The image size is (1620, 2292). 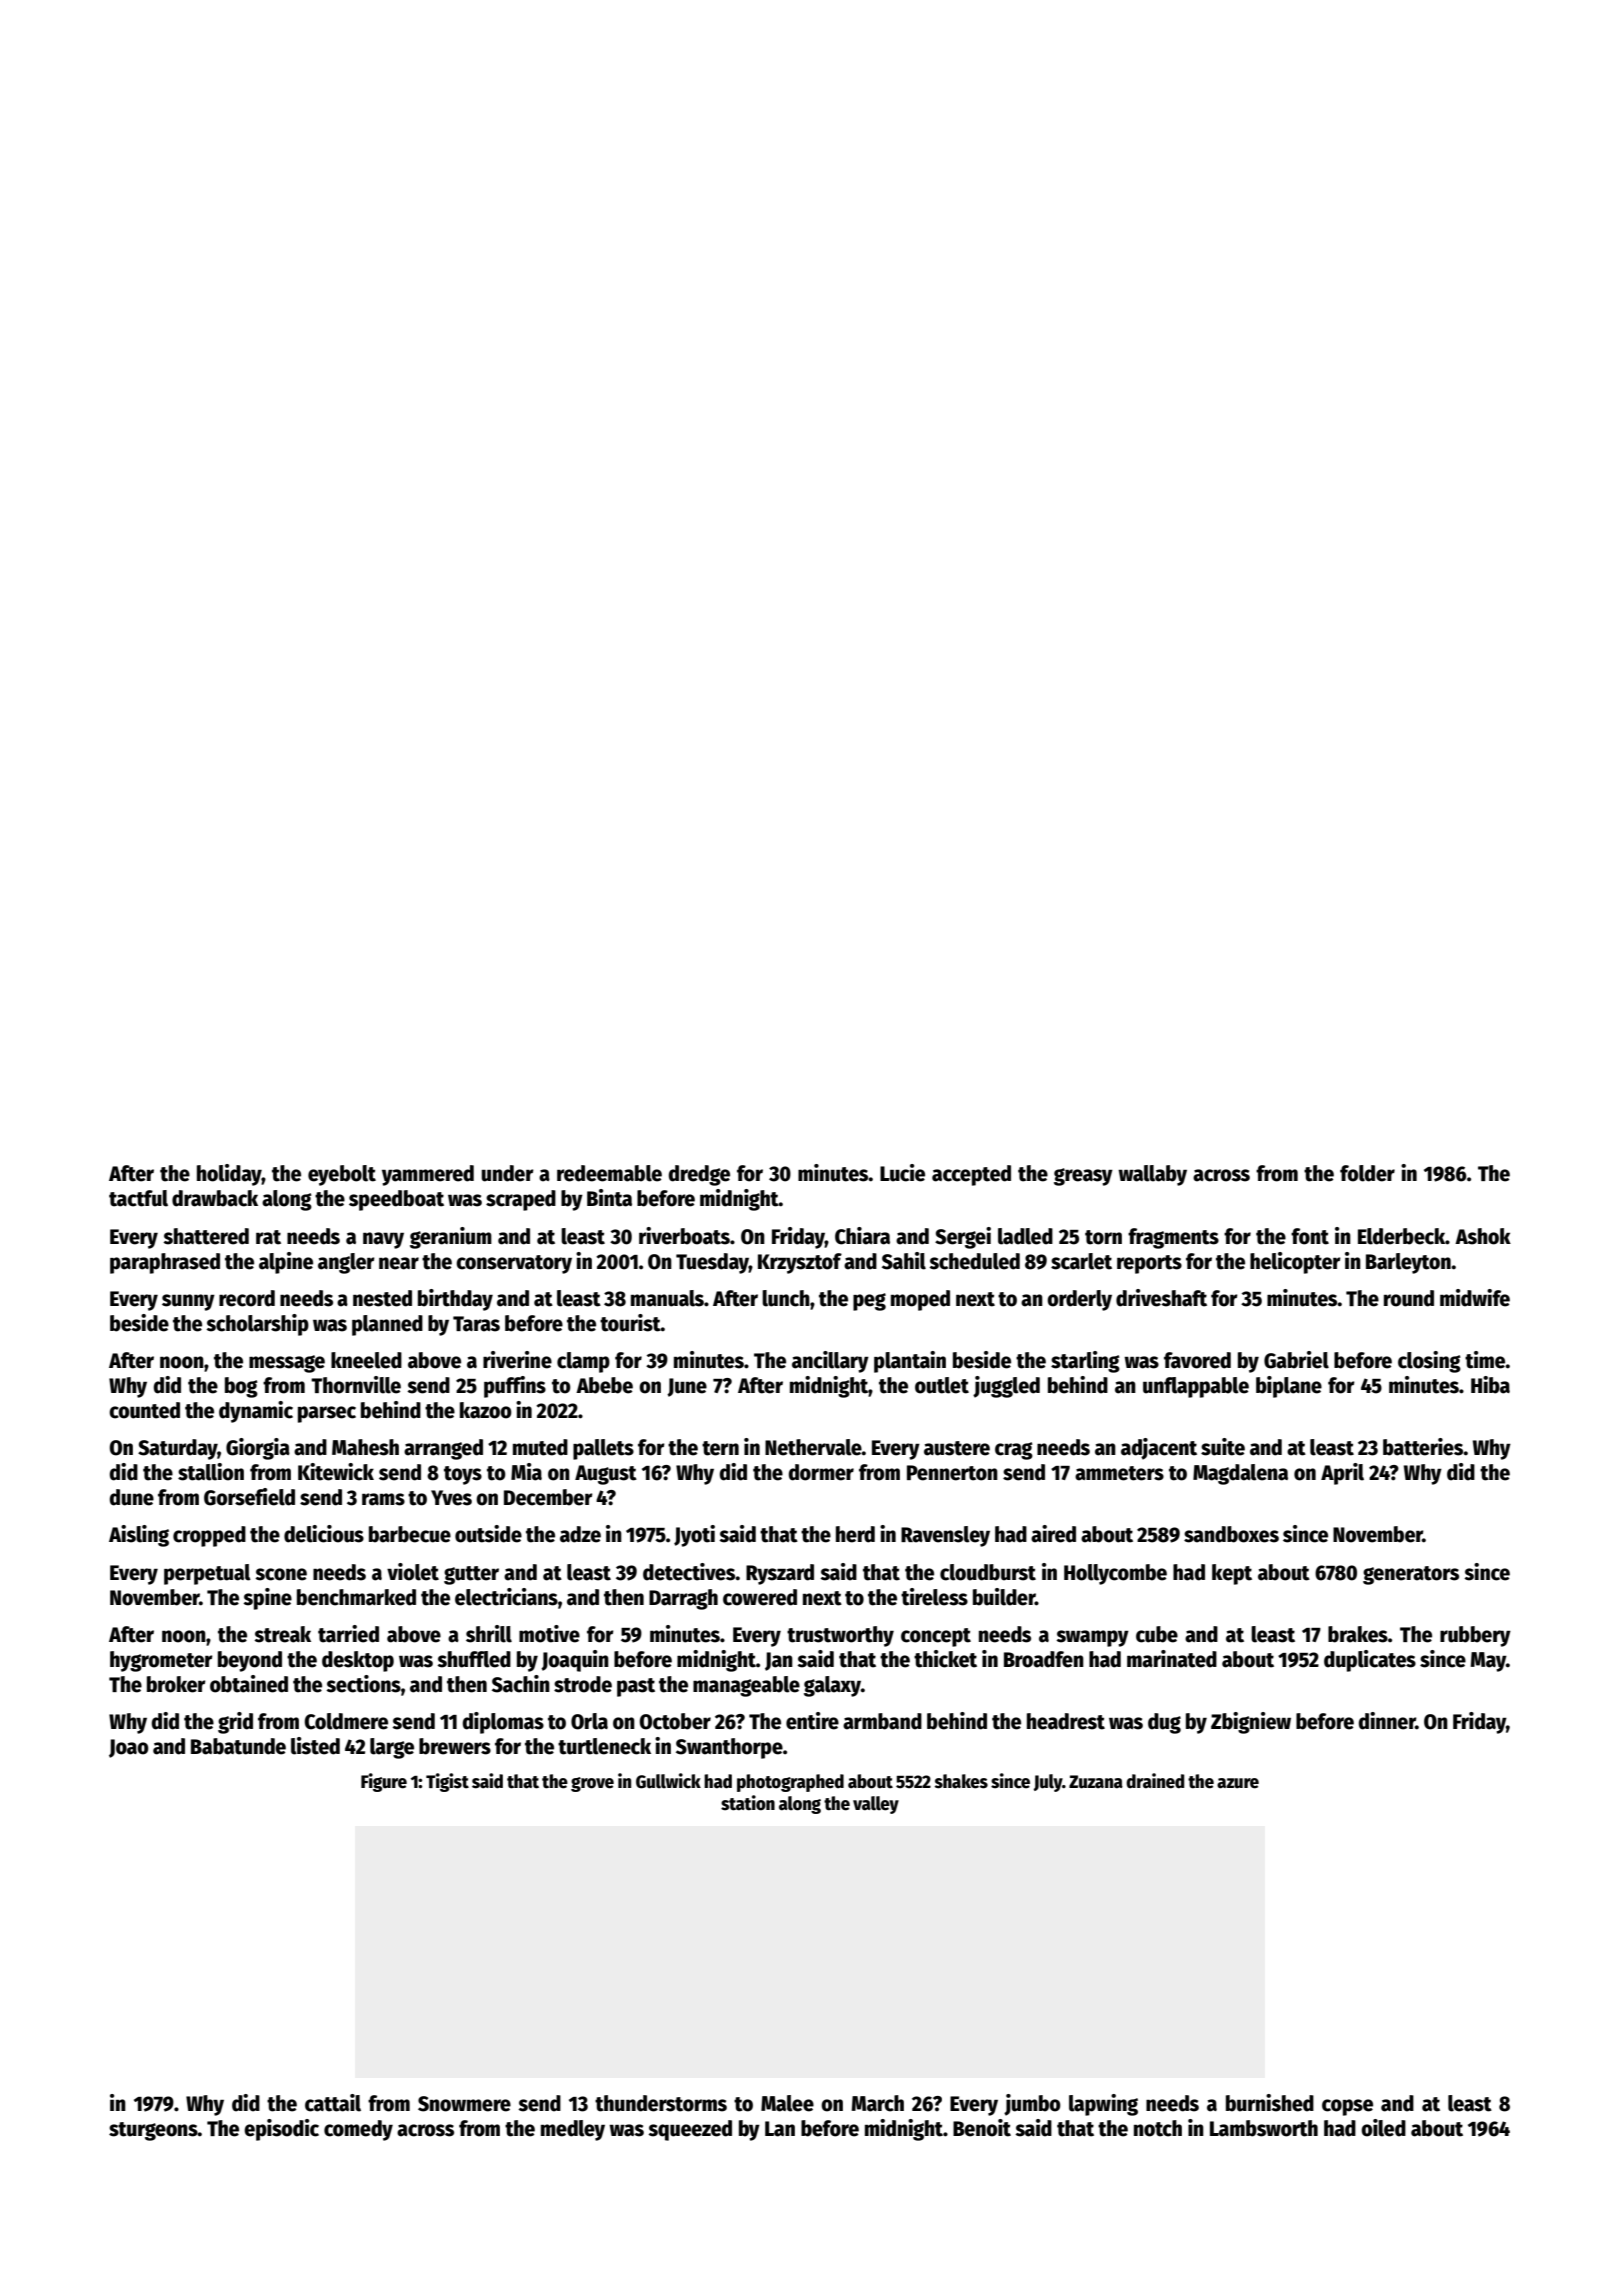 I want to click on Malee, so click(x=787, y=2103).
